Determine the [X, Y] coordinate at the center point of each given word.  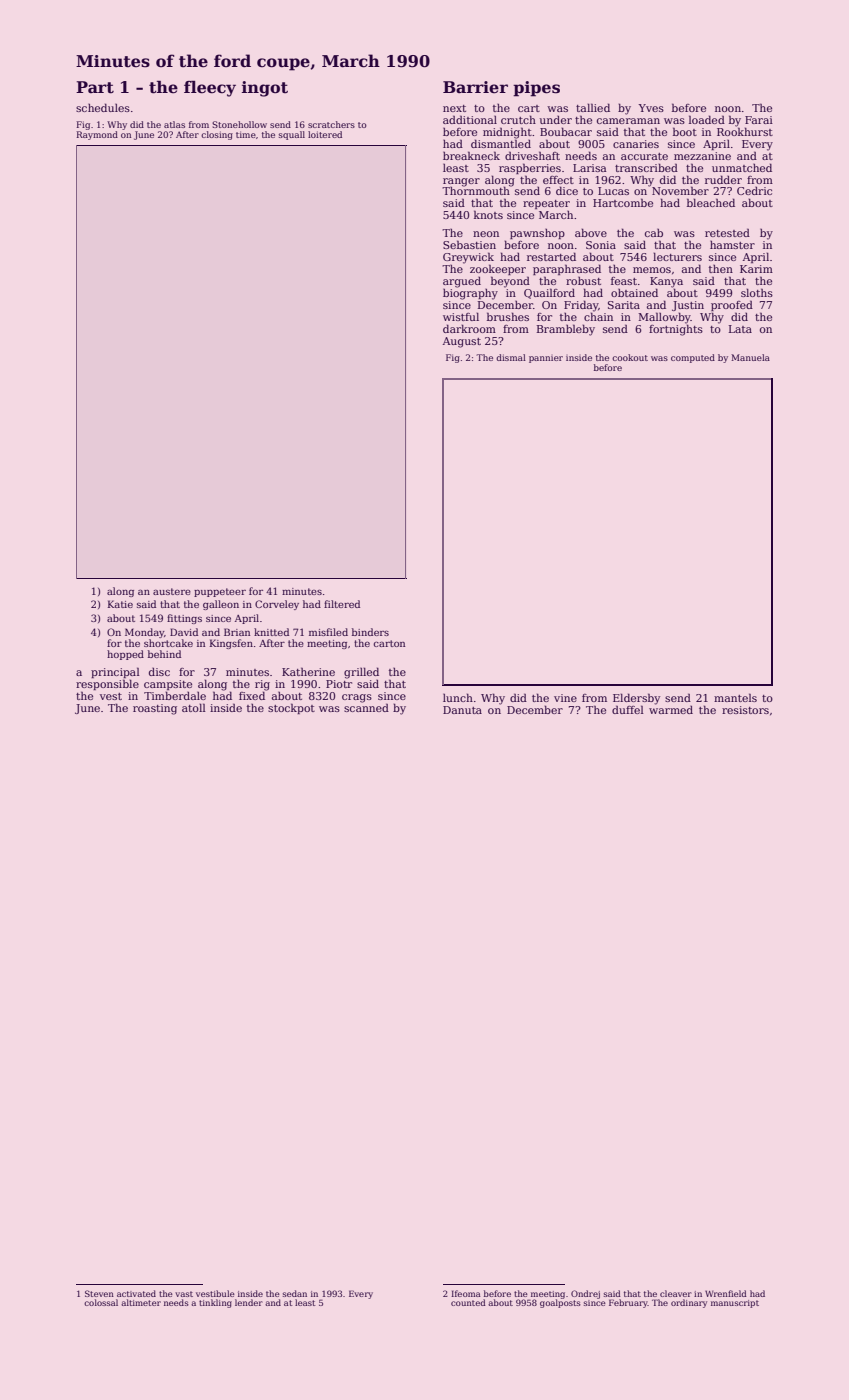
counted [468, 1302]
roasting [155, 709]
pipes [536, 89]
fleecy [210, 89]
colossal [101, 1302]
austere [172, 591]
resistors [745, 710]
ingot [265, 89]
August [462, 342]
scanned [366, 707]
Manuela [750, 357]
